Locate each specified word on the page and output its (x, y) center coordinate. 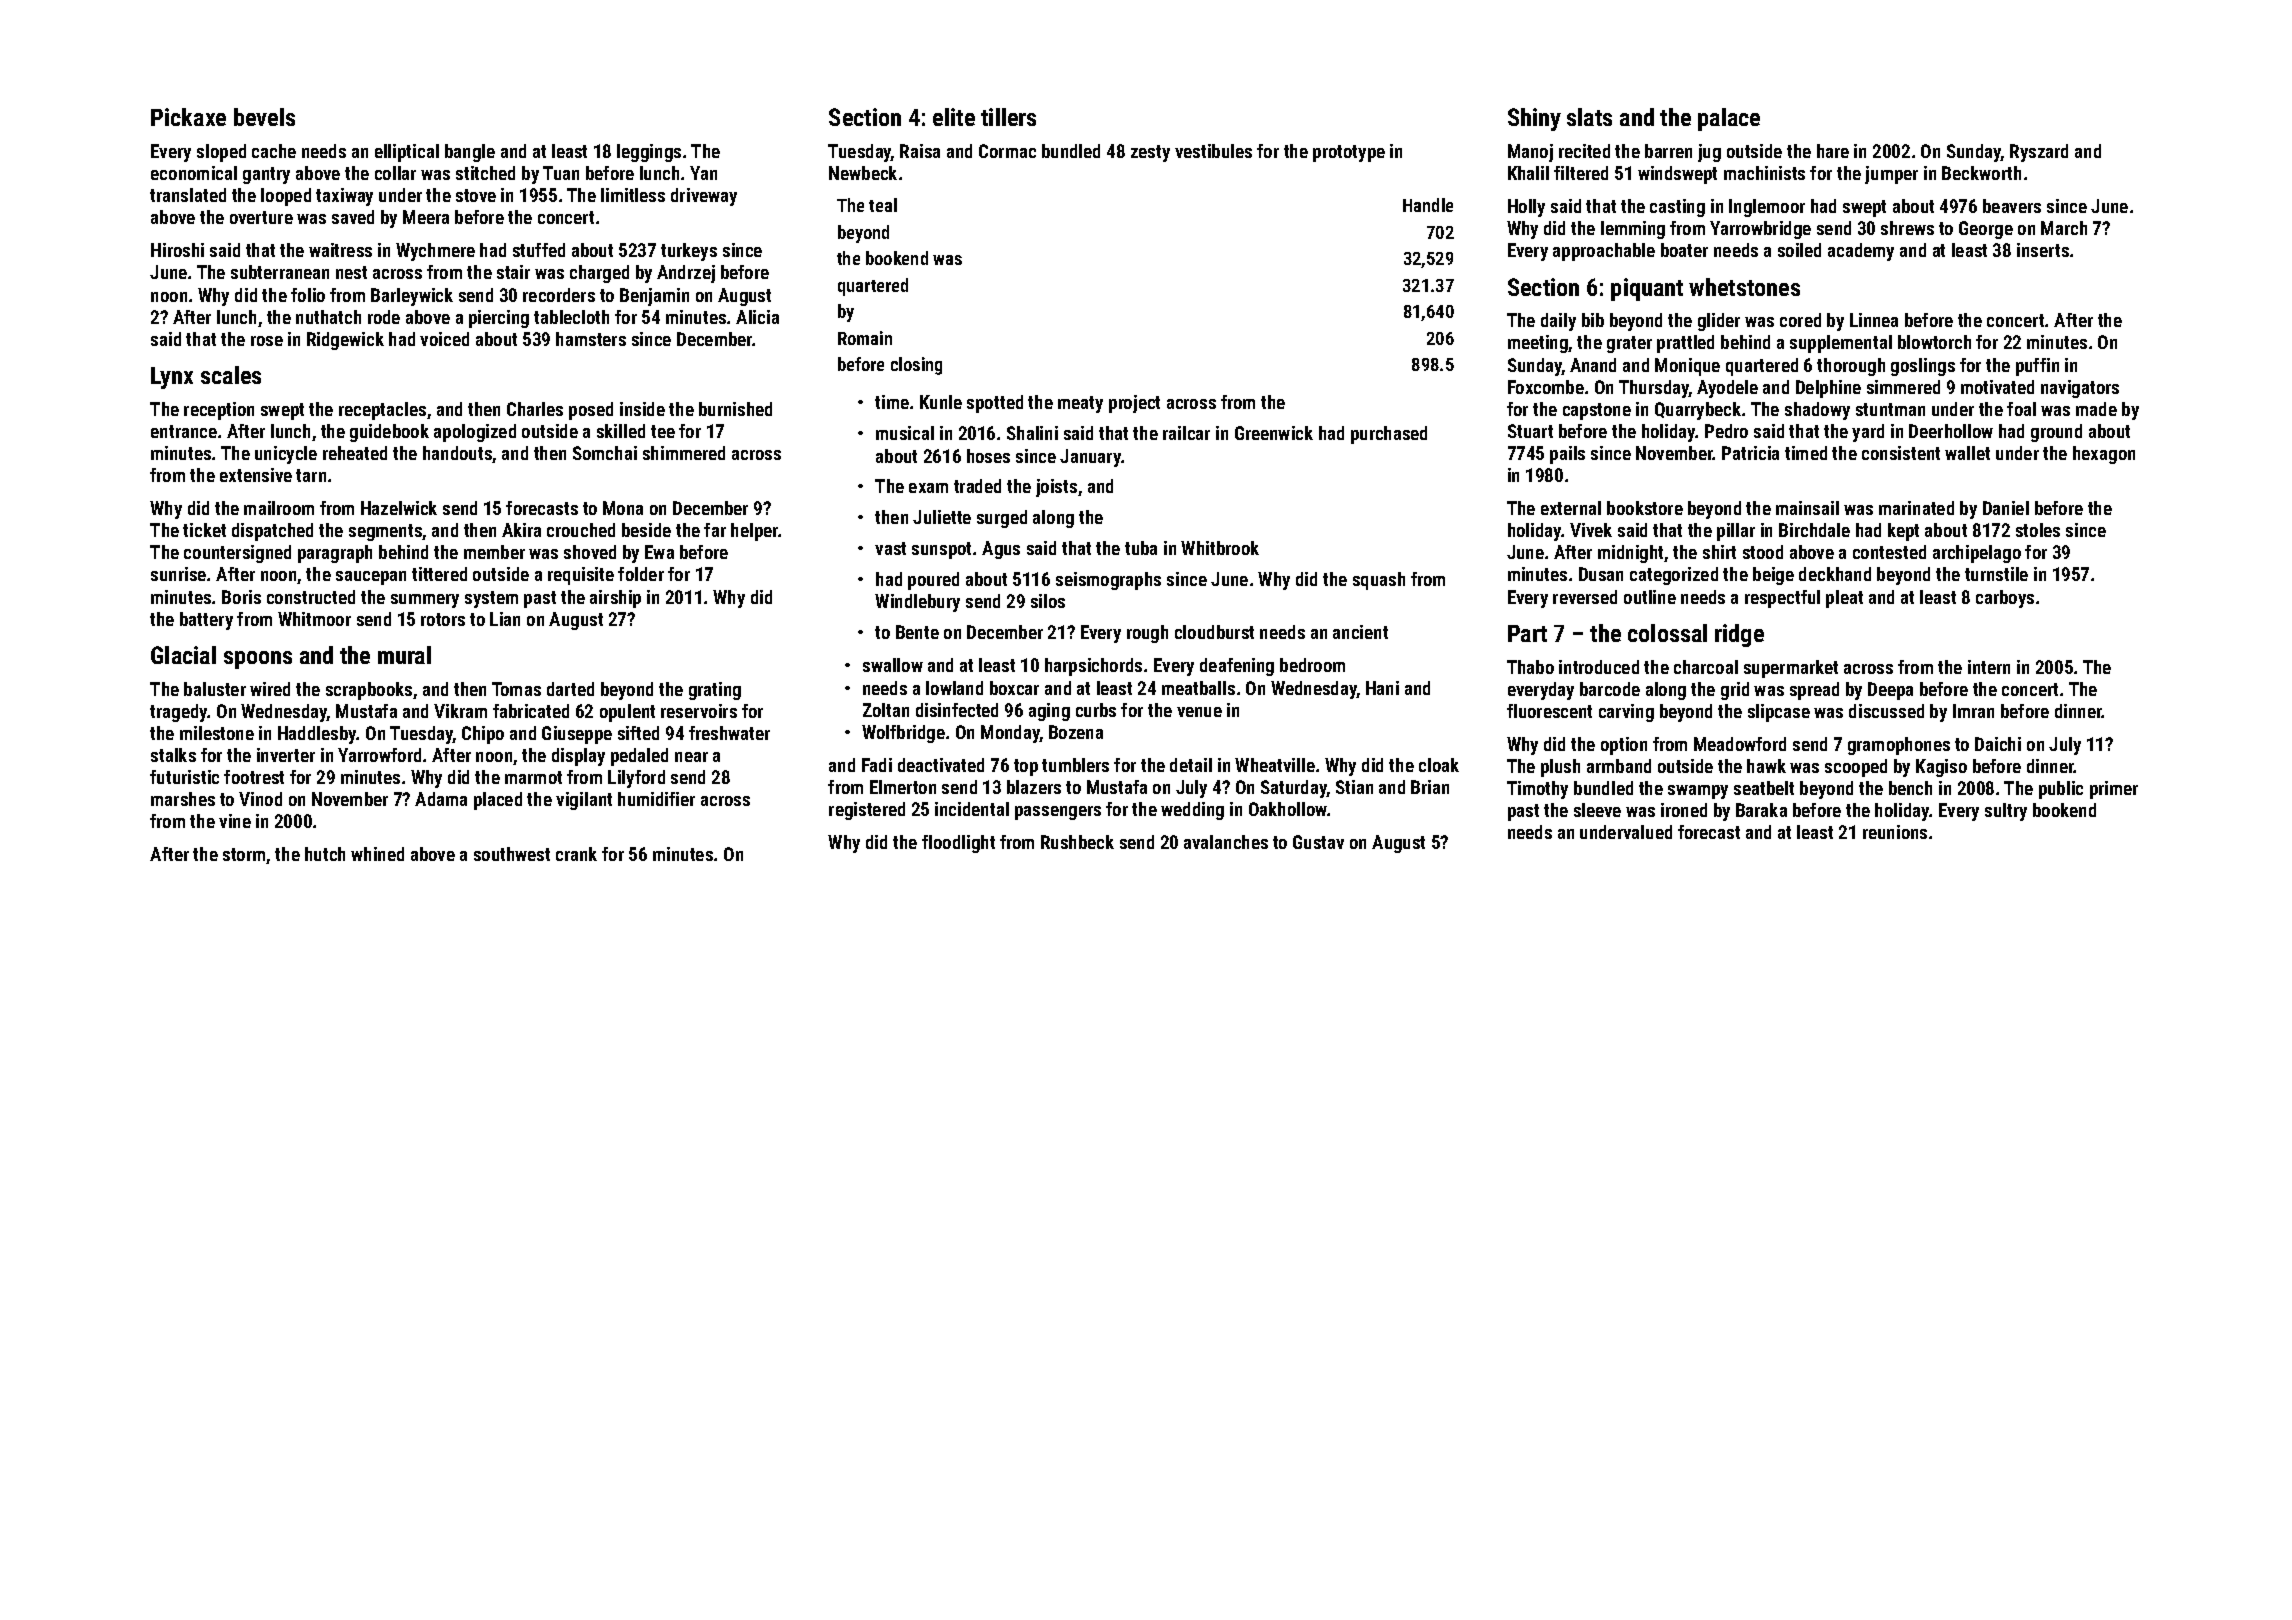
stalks (173, 755)
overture (261, 217)
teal (883, 205)
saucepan (371, 578)
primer (2114, 790)
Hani (1382, 688)
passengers (1058, 813)
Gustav (1318, 842)
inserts (2043, 250)
